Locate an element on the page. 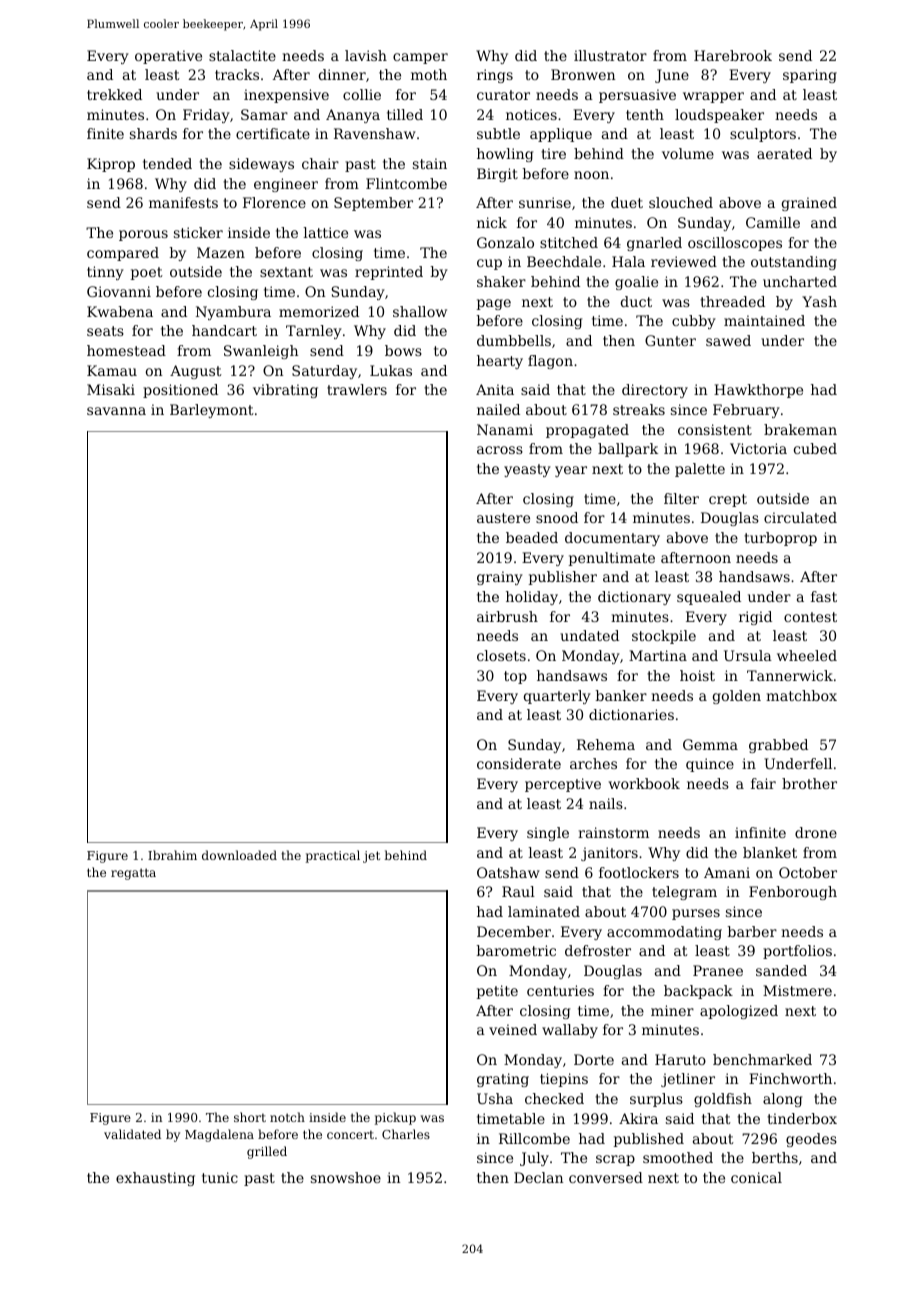 The height and width of the document is (1308, 924). downloaded is located at coordinates (239, 855).
